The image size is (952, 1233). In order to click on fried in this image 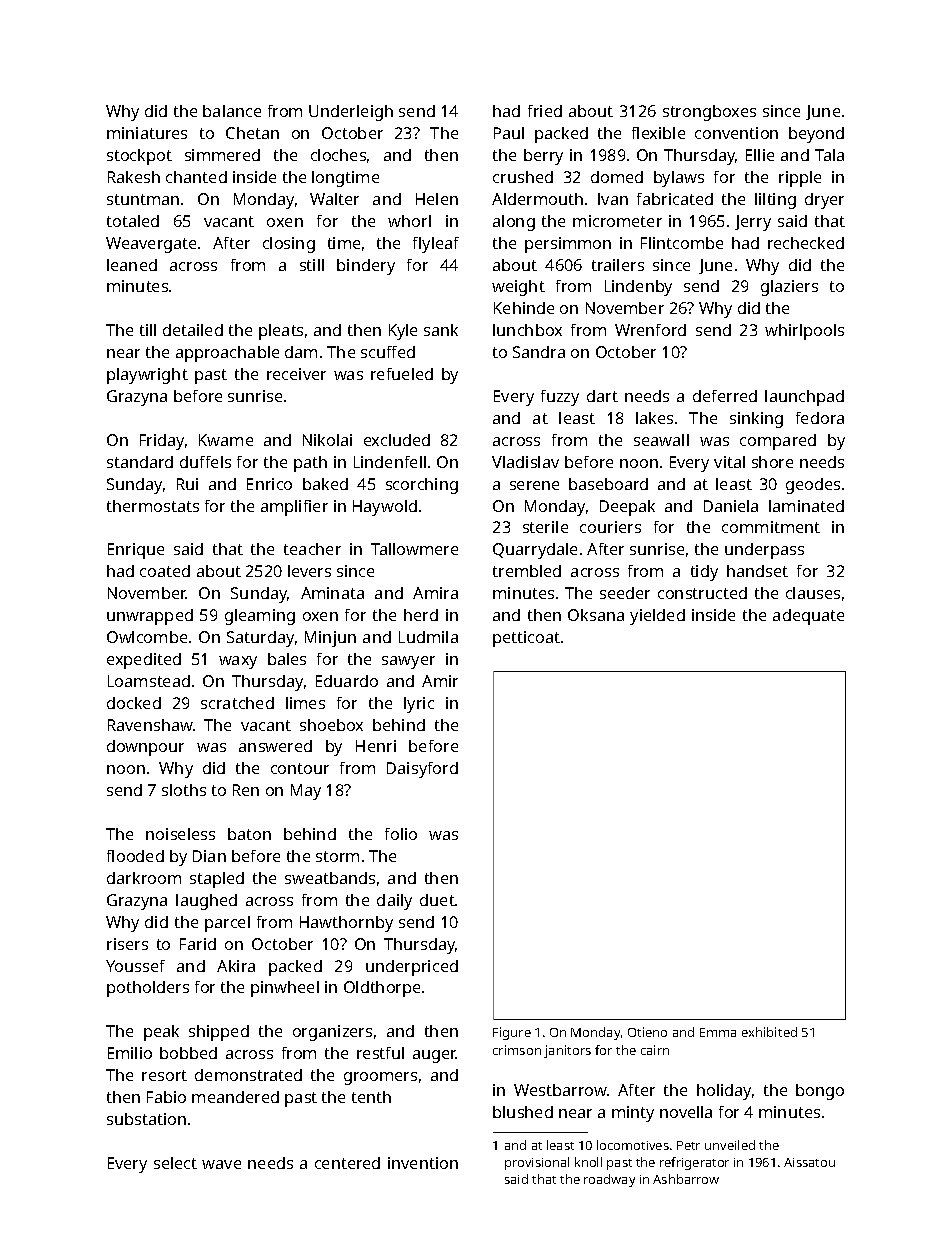, I will do `click(545, 111)`.
